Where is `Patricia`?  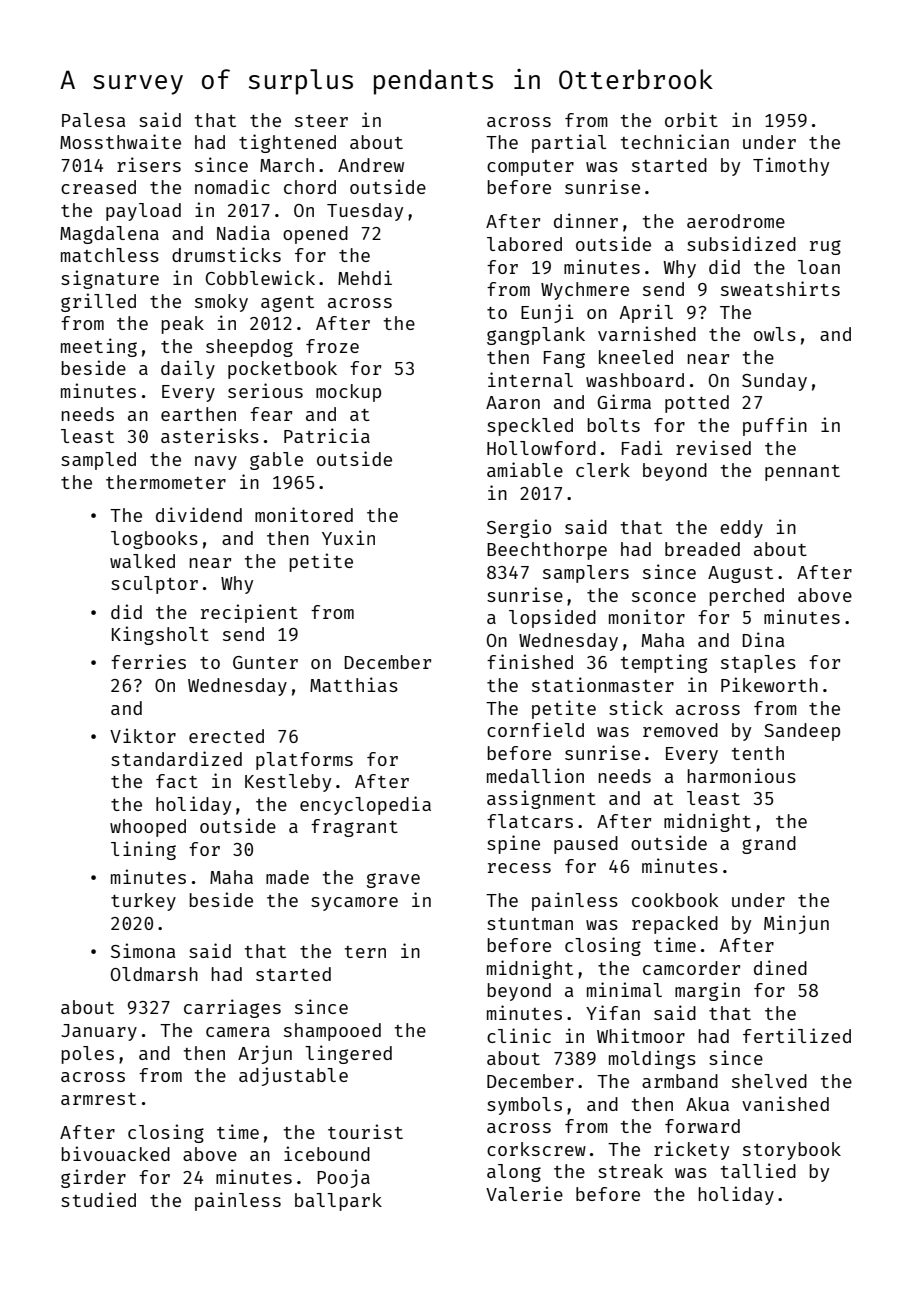 Patricia is located at coordinates (327, 435).
